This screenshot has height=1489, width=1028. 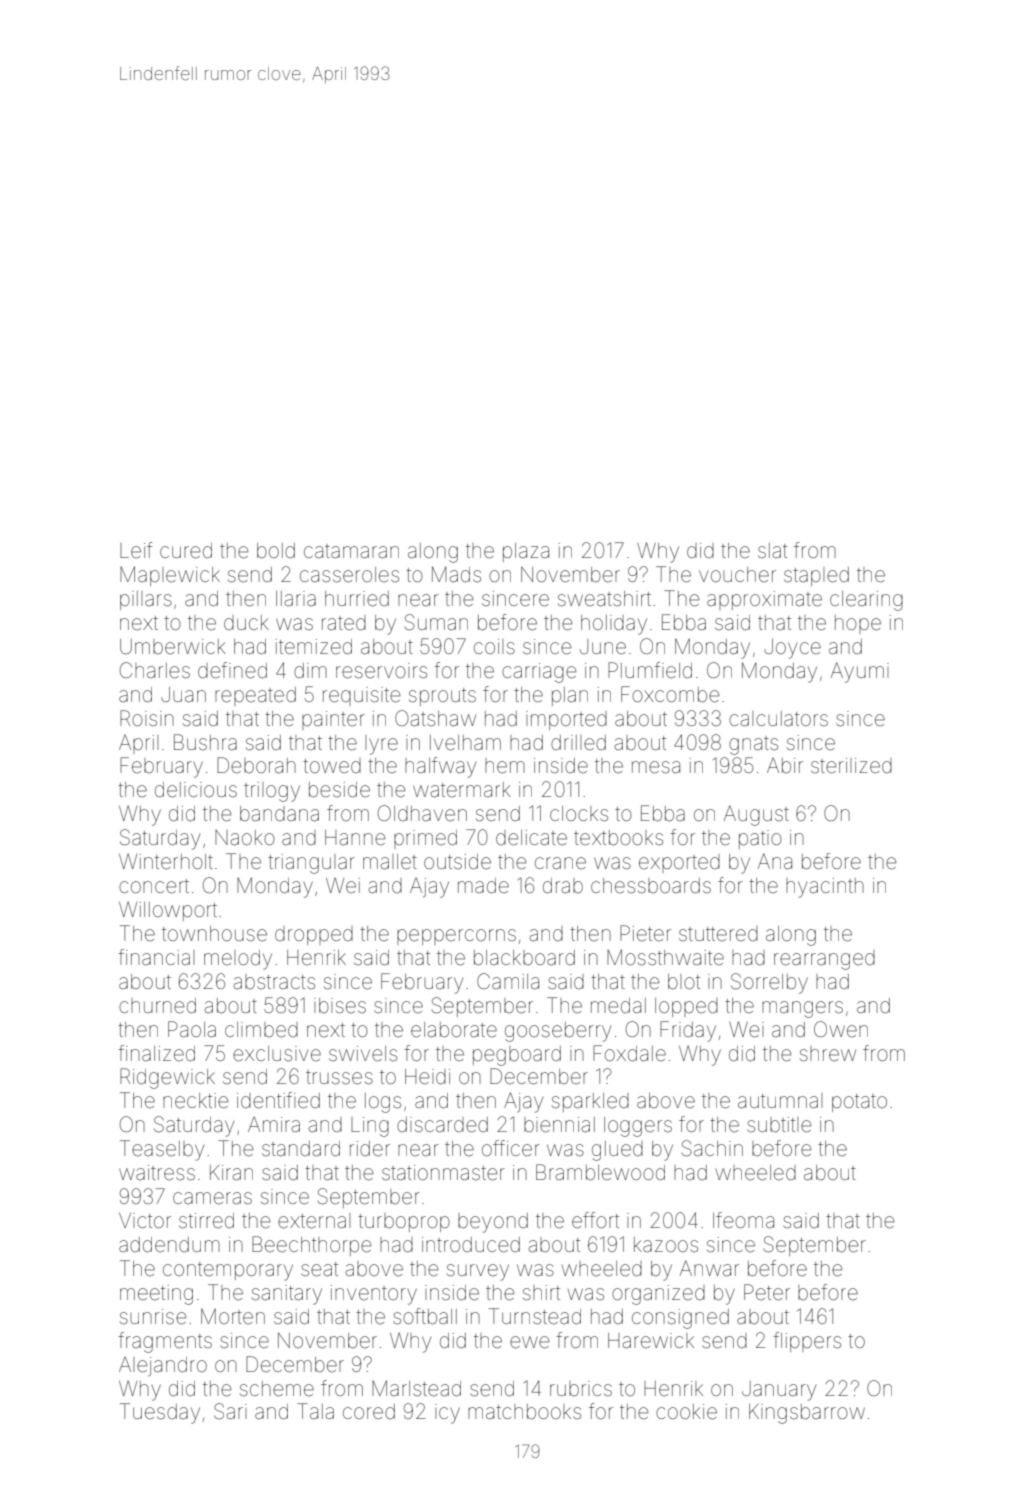 I want to click on Tuesday, so click(x=160, y=1413).
